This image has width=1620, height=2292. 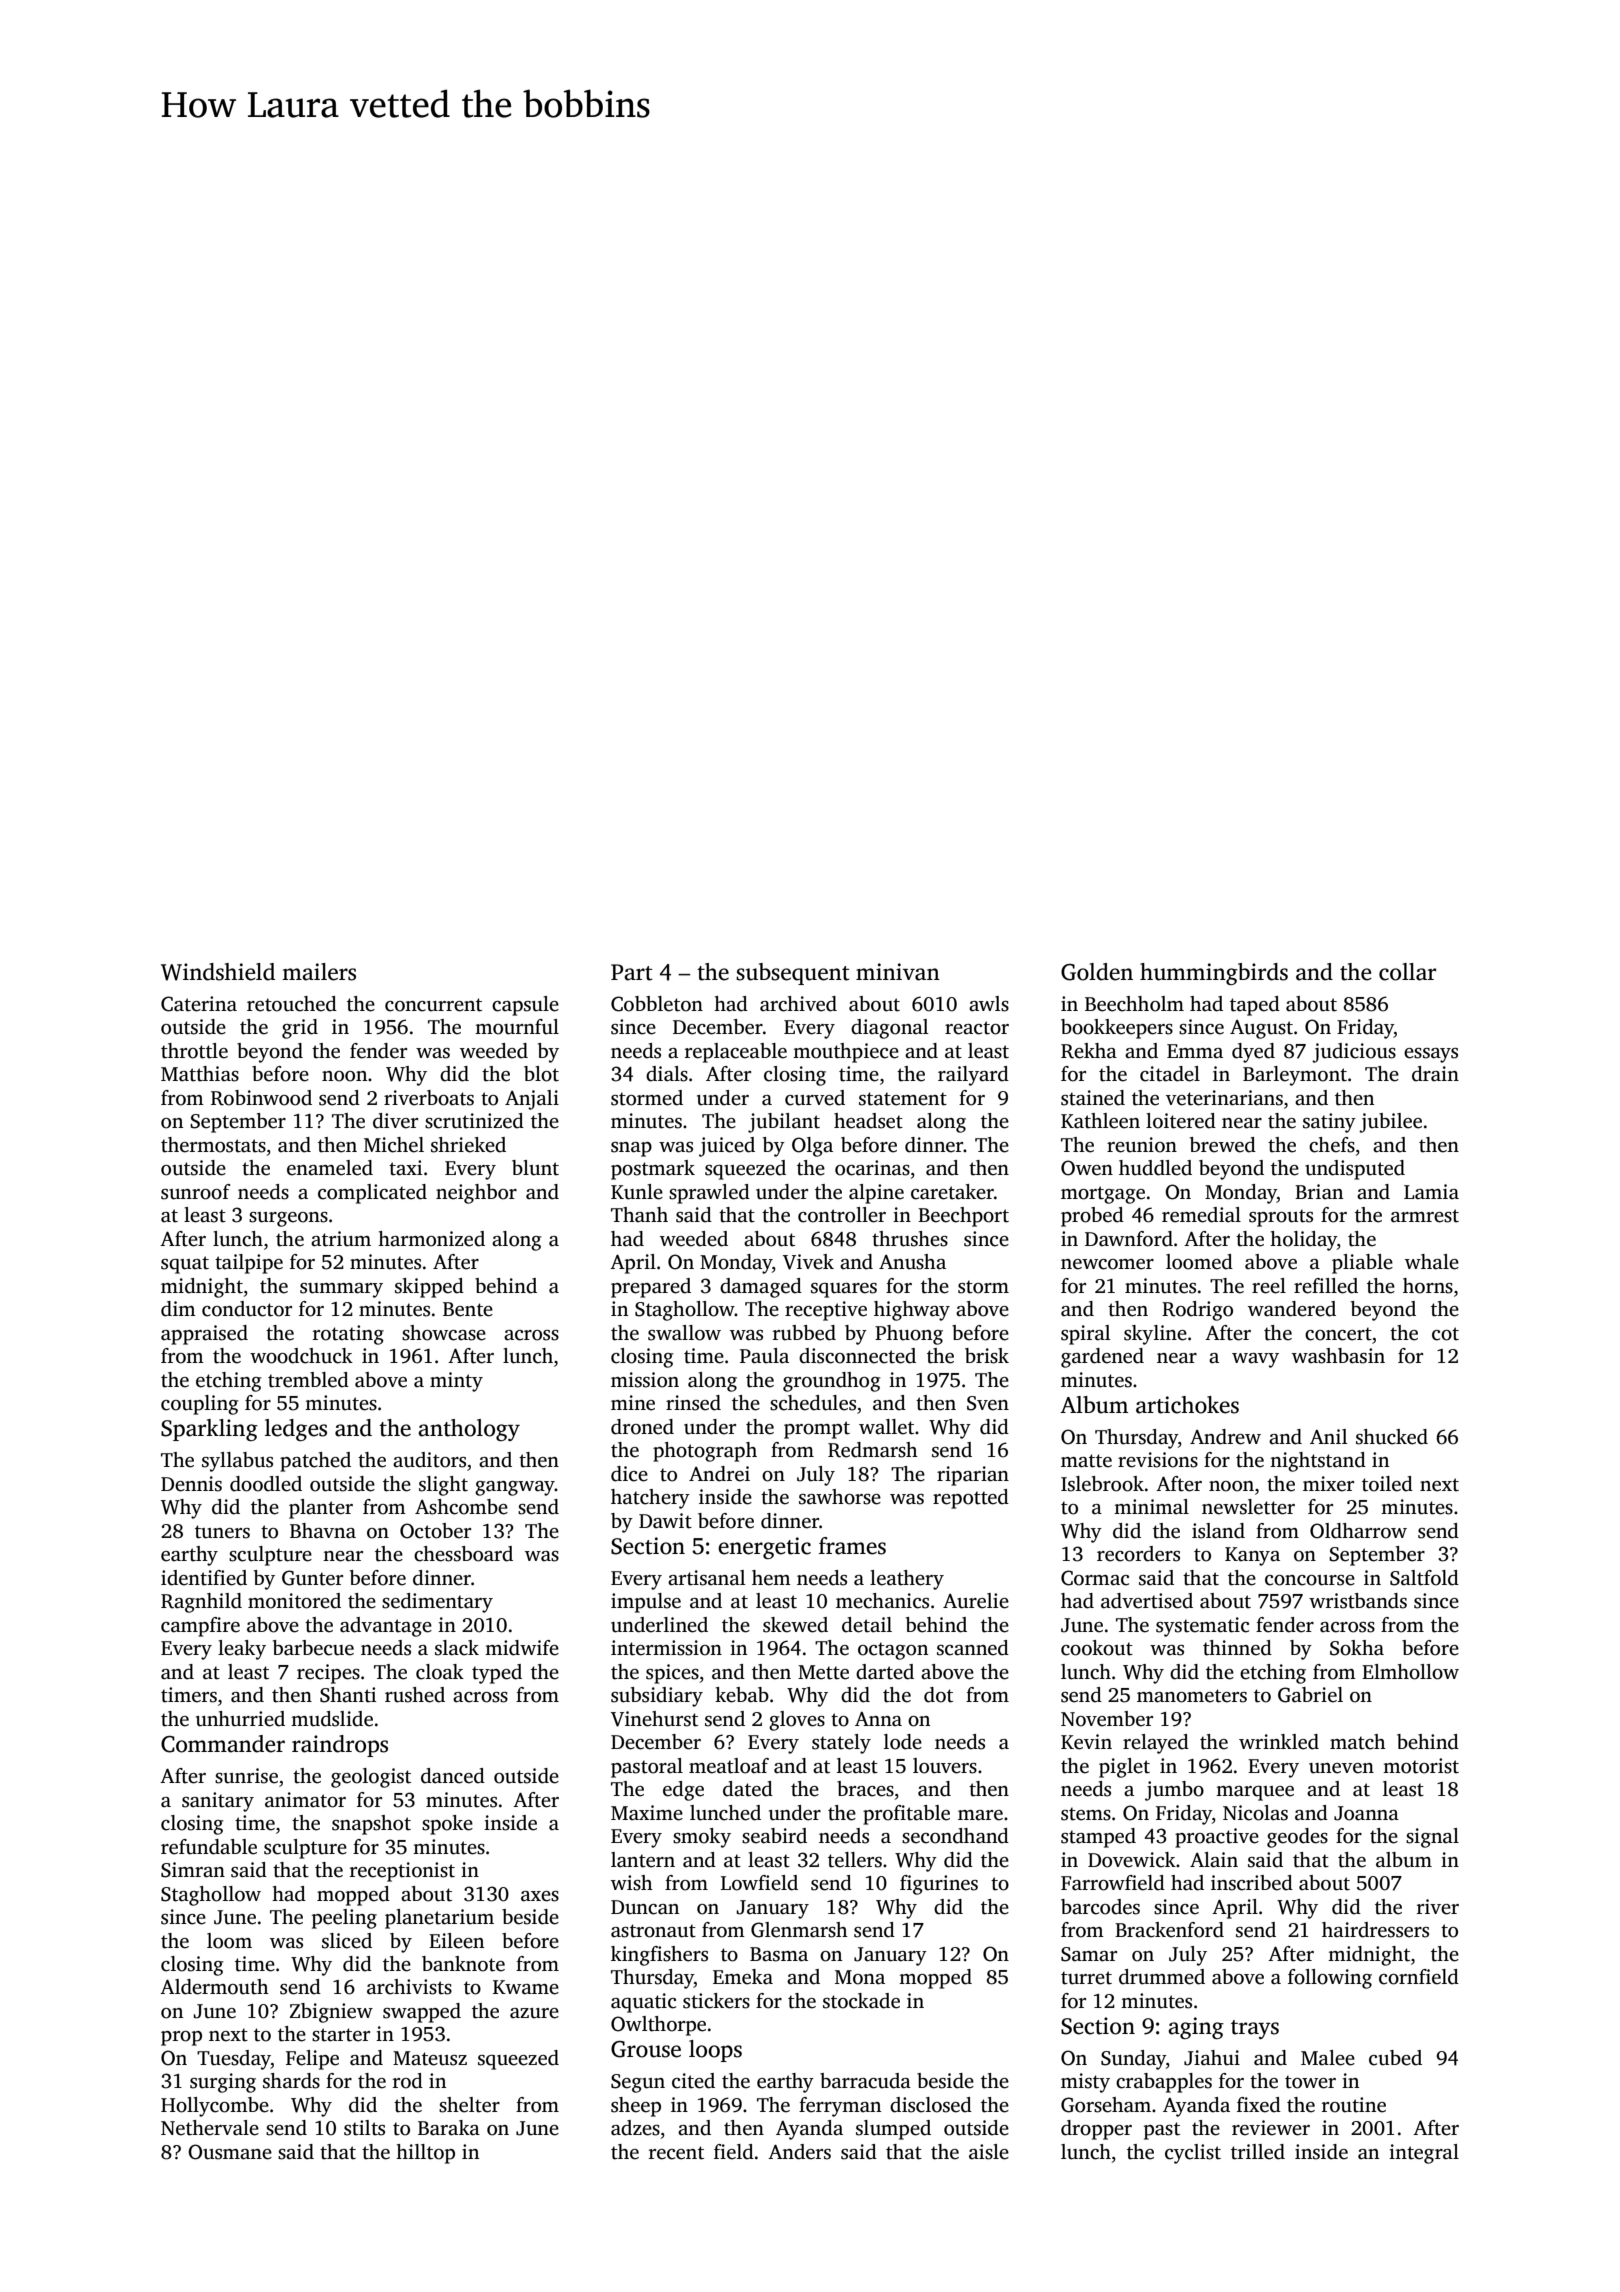 What do you see at coordinates (199, 1004) in the image?
I see `Caterina` at bounding box center [199, 1004].
